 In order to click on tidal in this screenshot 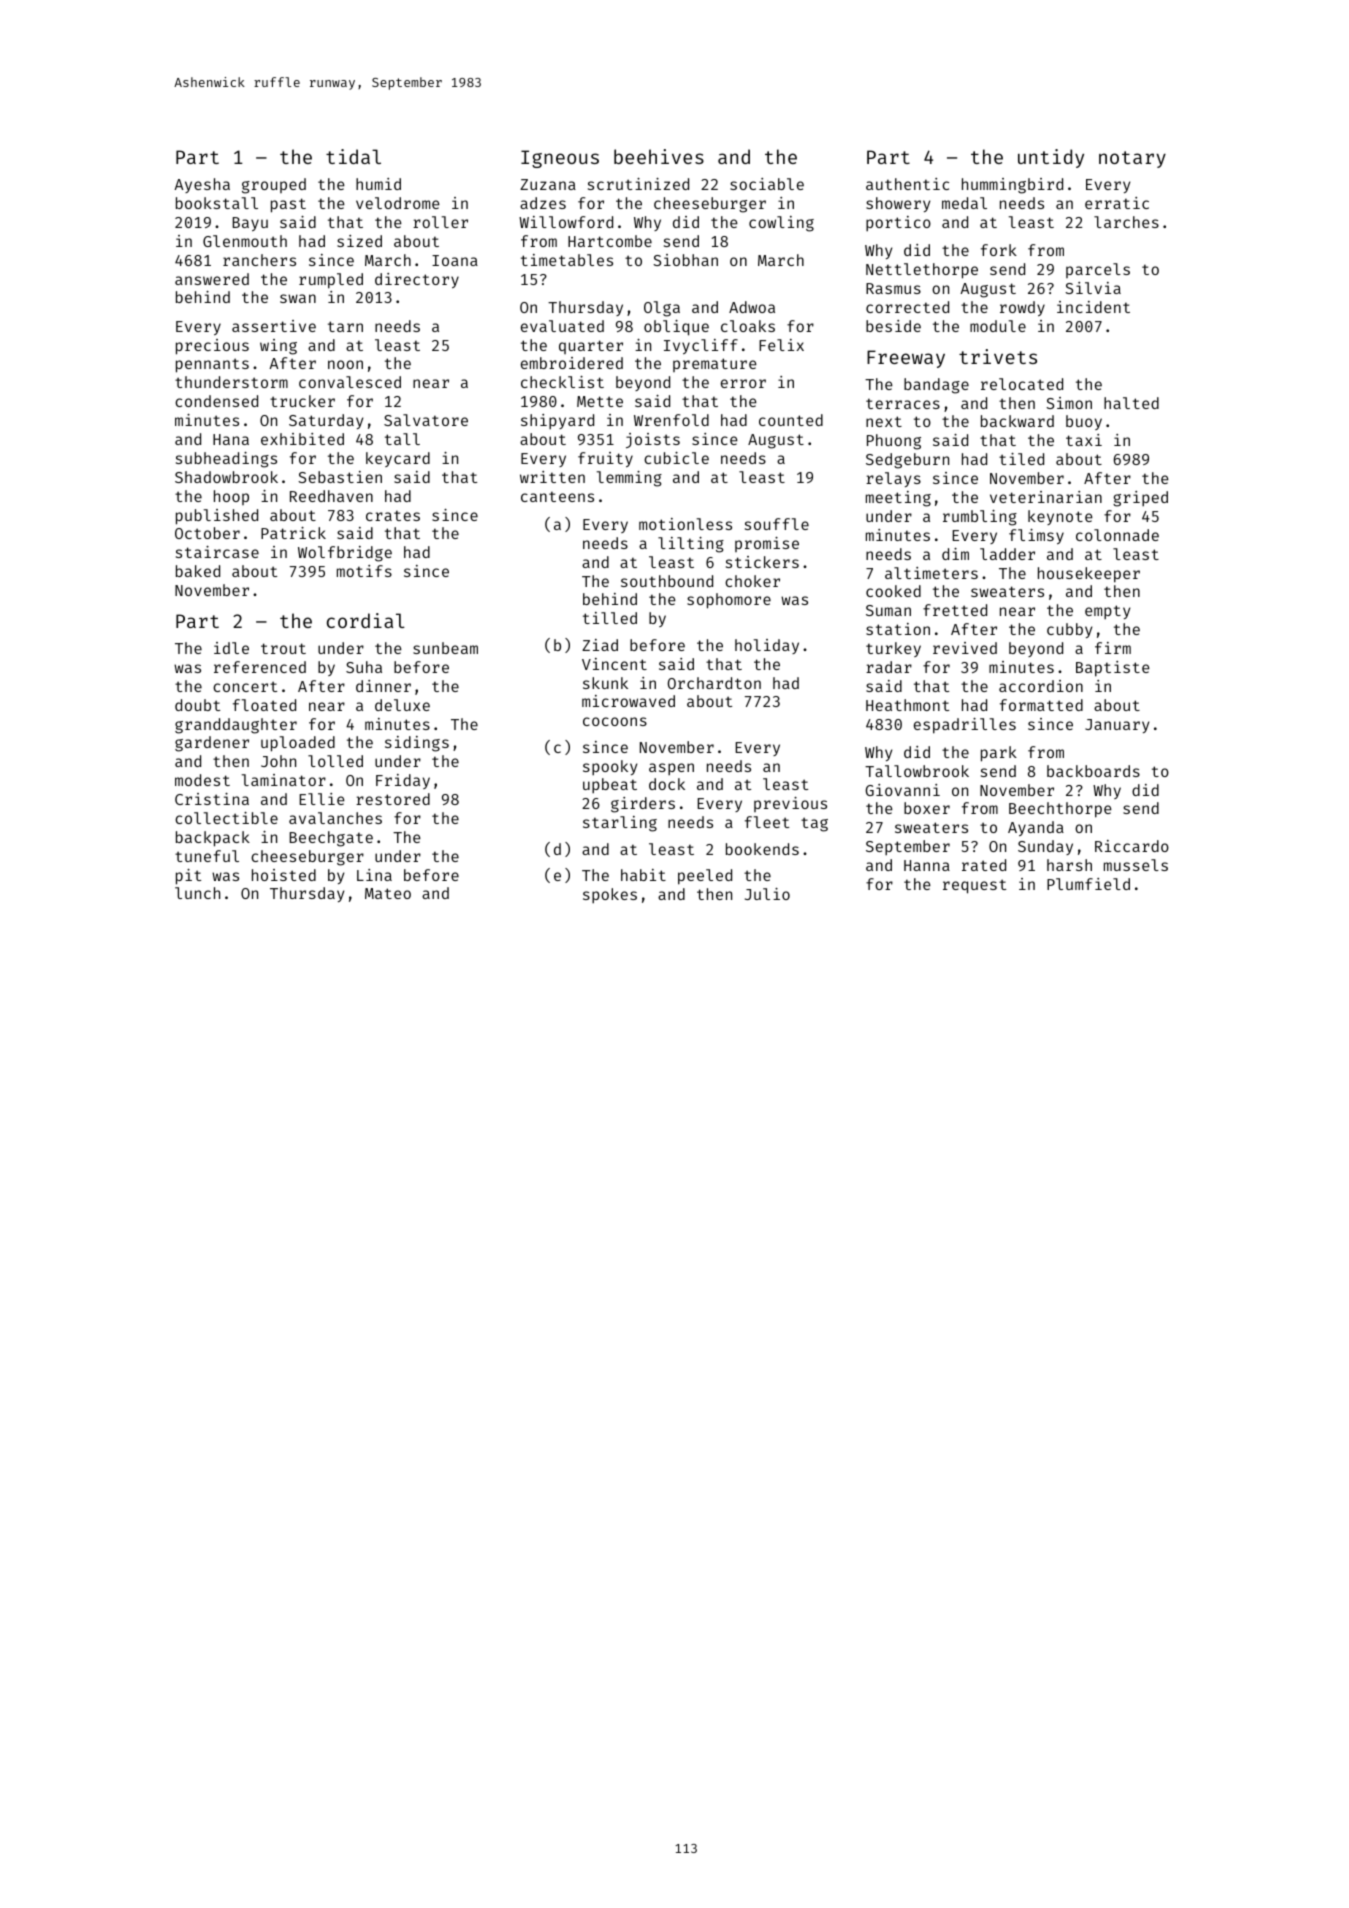, I will do `click(353, 156)`.
